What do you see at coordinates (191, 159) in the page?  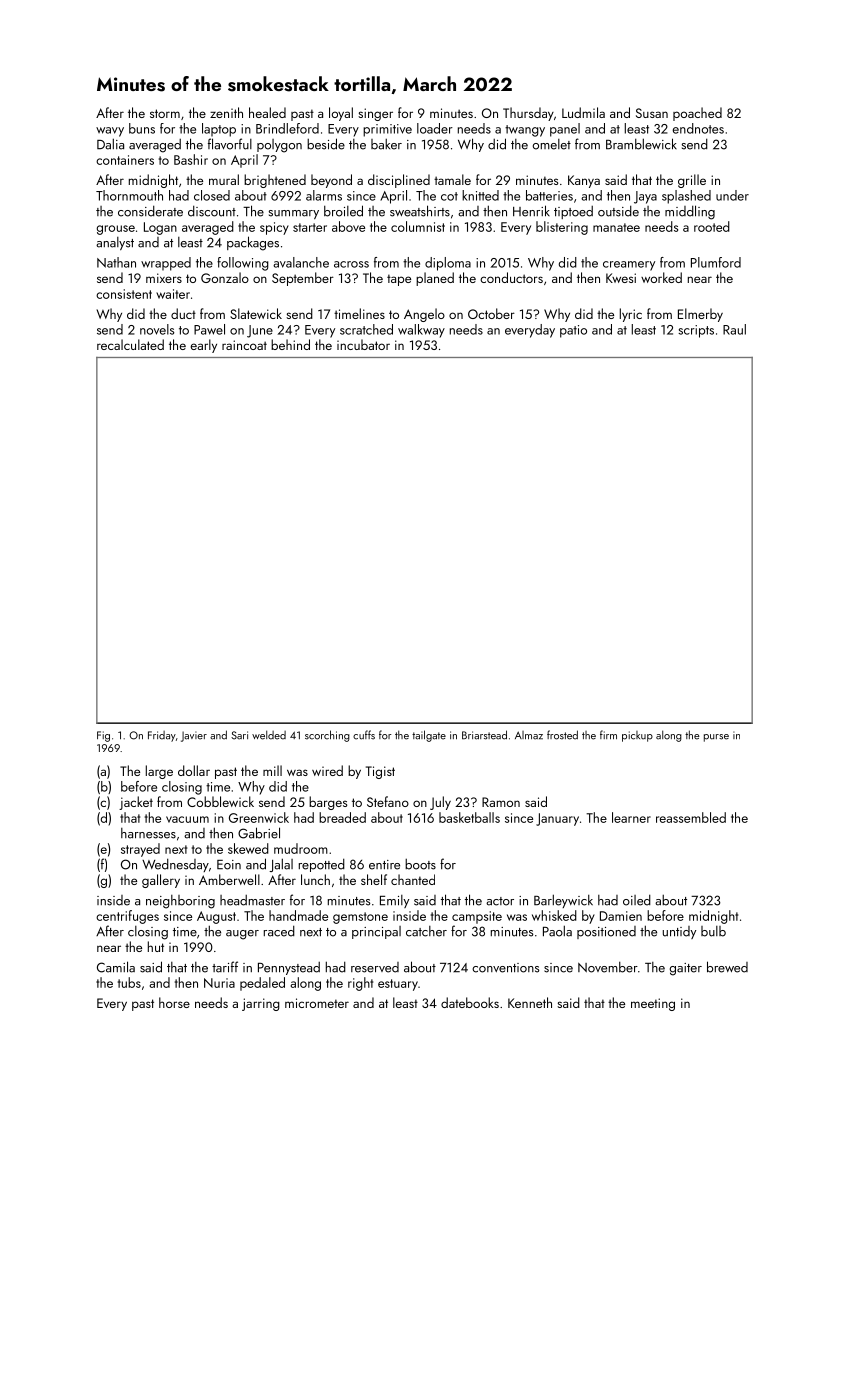 I see `Bashir` at bounding box center [191, 159].
